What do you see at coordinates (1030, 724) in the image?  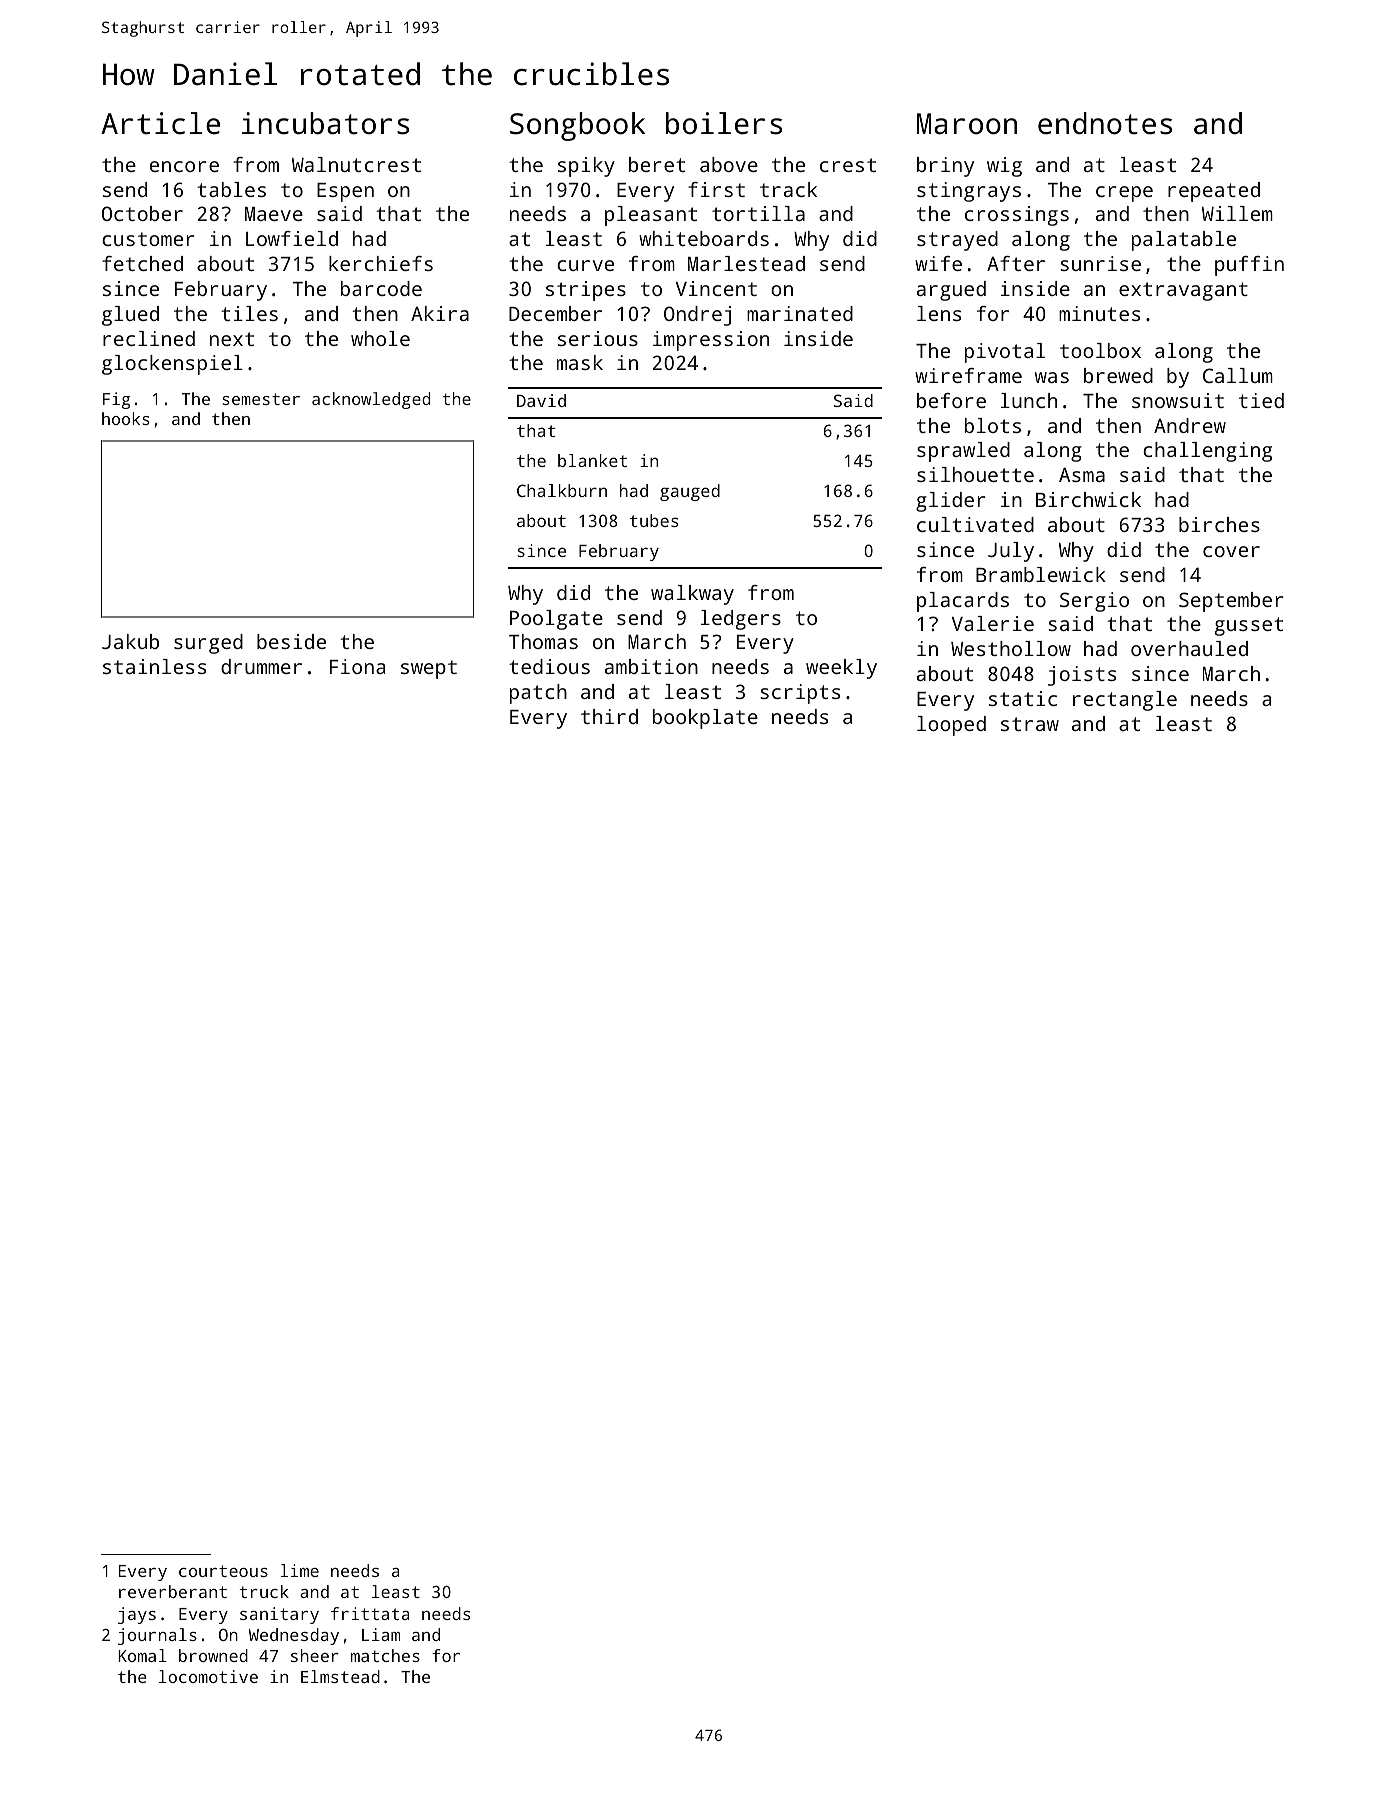 I see `straw` at bounding box center [1030, 724].
